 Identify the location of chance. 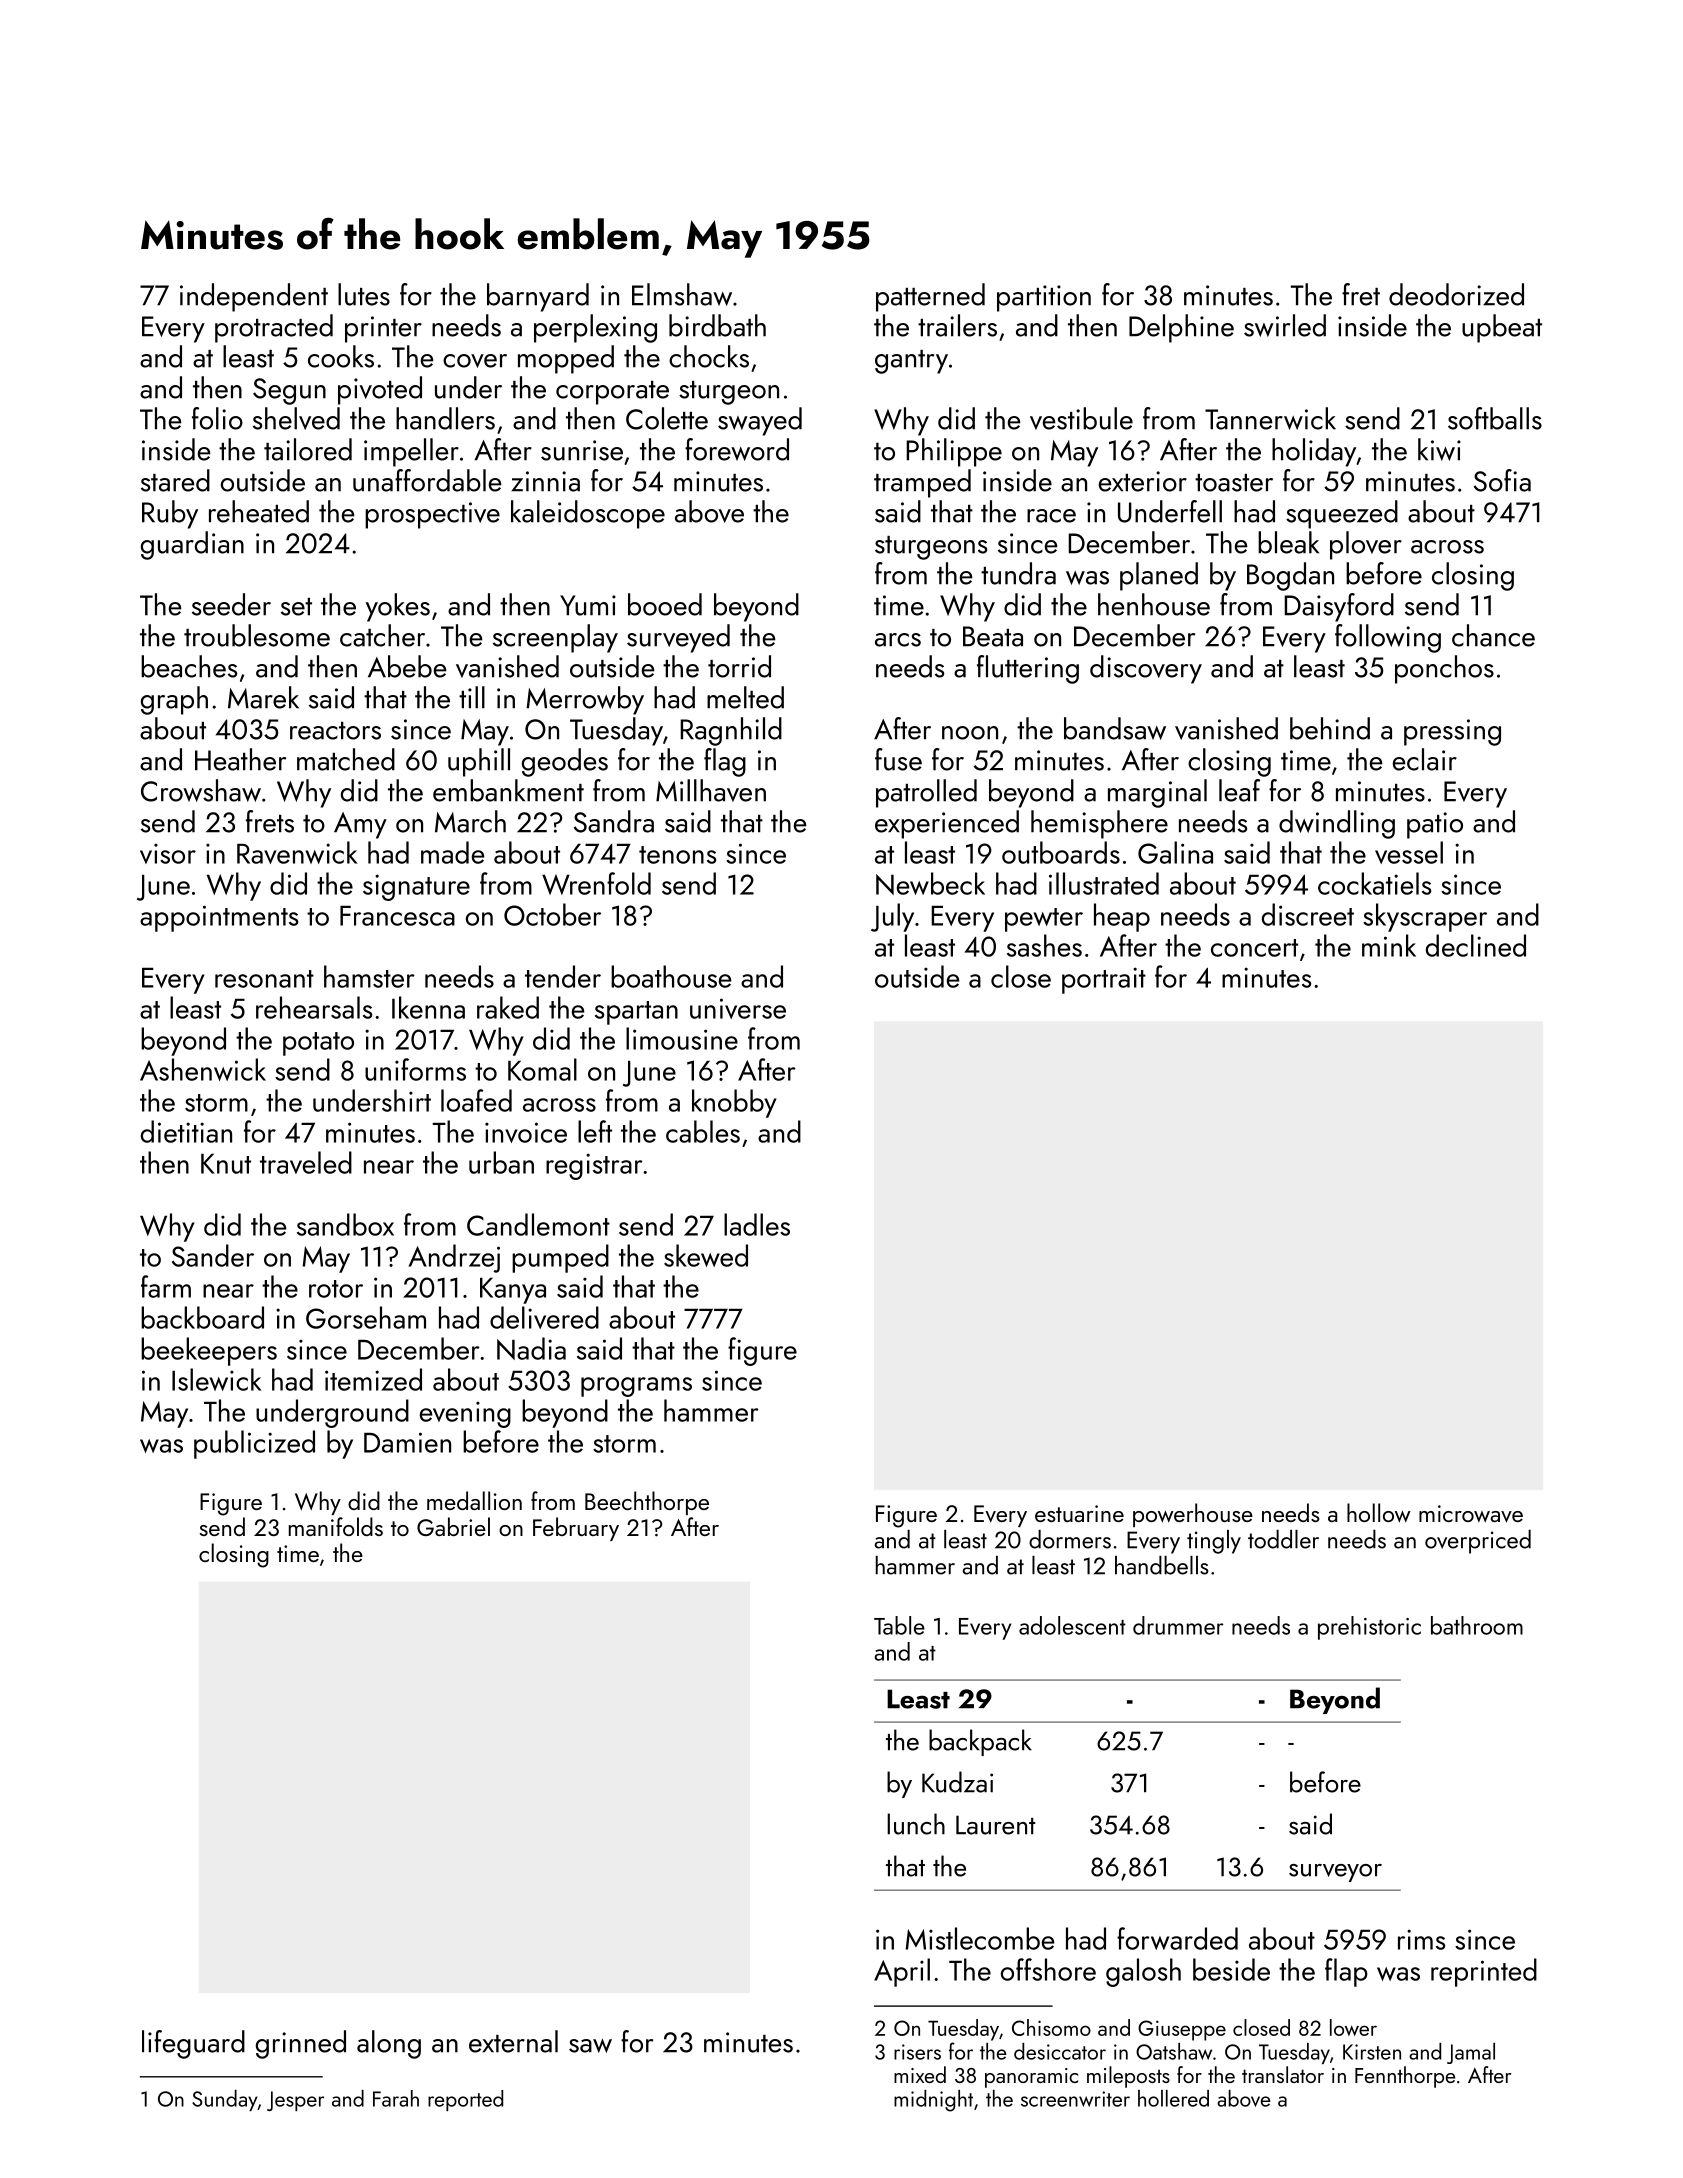
(1493, 635).
